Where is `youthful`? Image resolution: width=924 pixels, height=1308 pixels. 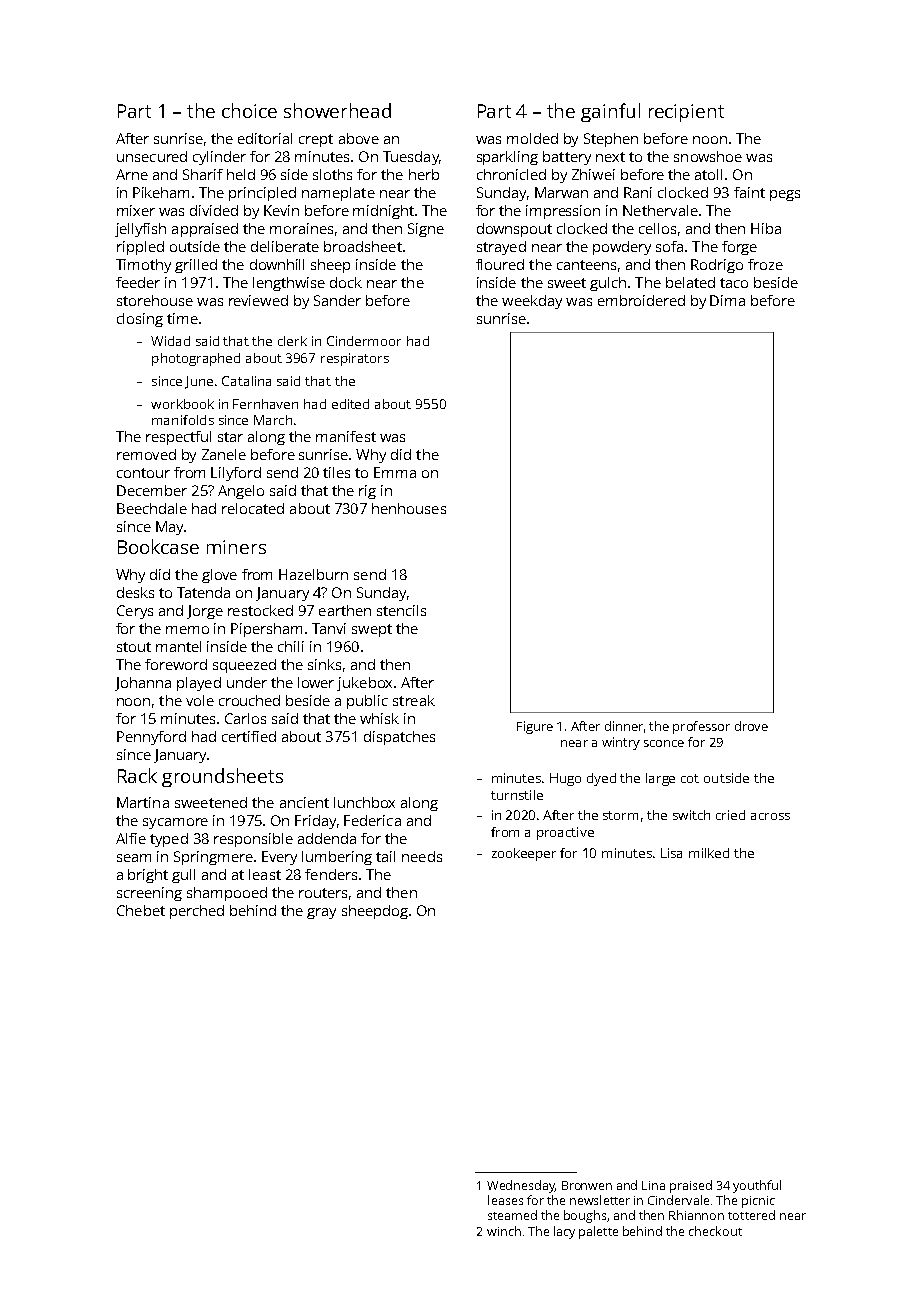
youthful is located at coordinates (757, 1186).
